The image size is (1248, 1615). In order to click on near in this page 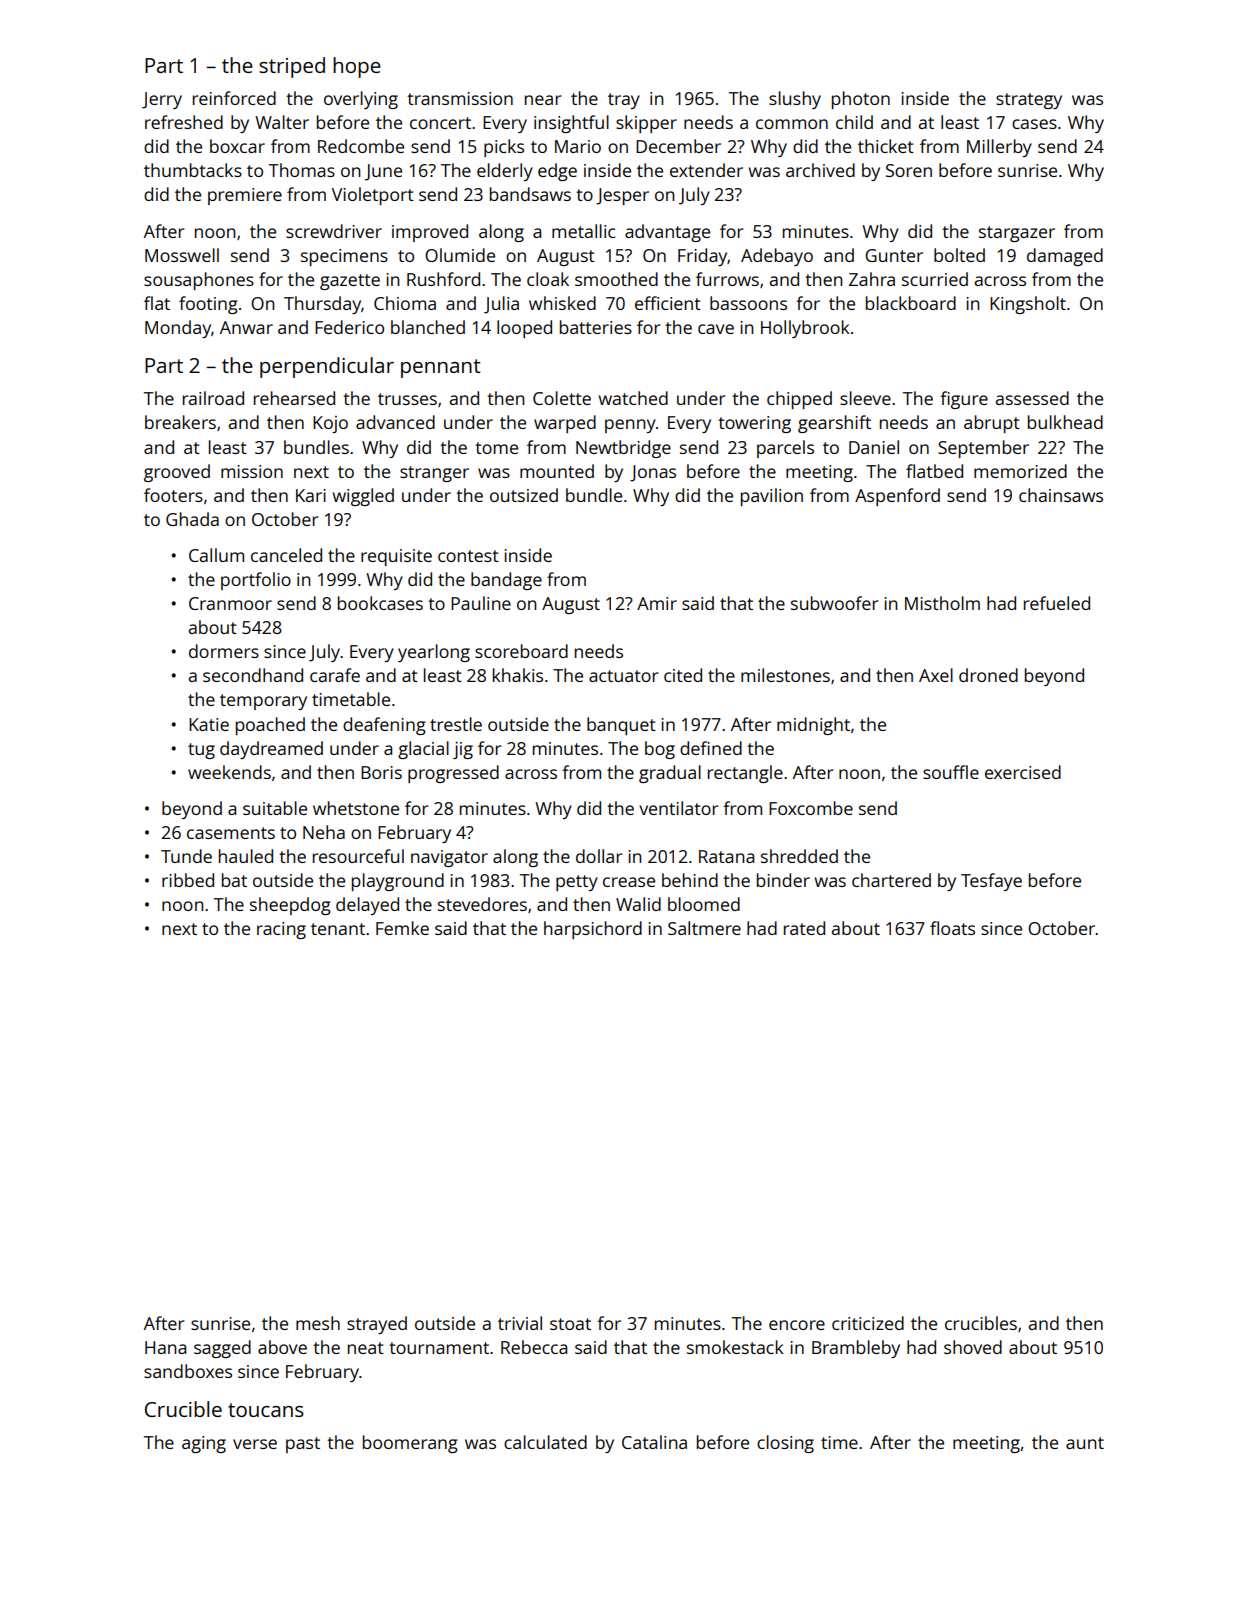, I will do `click(543, 100)`.
